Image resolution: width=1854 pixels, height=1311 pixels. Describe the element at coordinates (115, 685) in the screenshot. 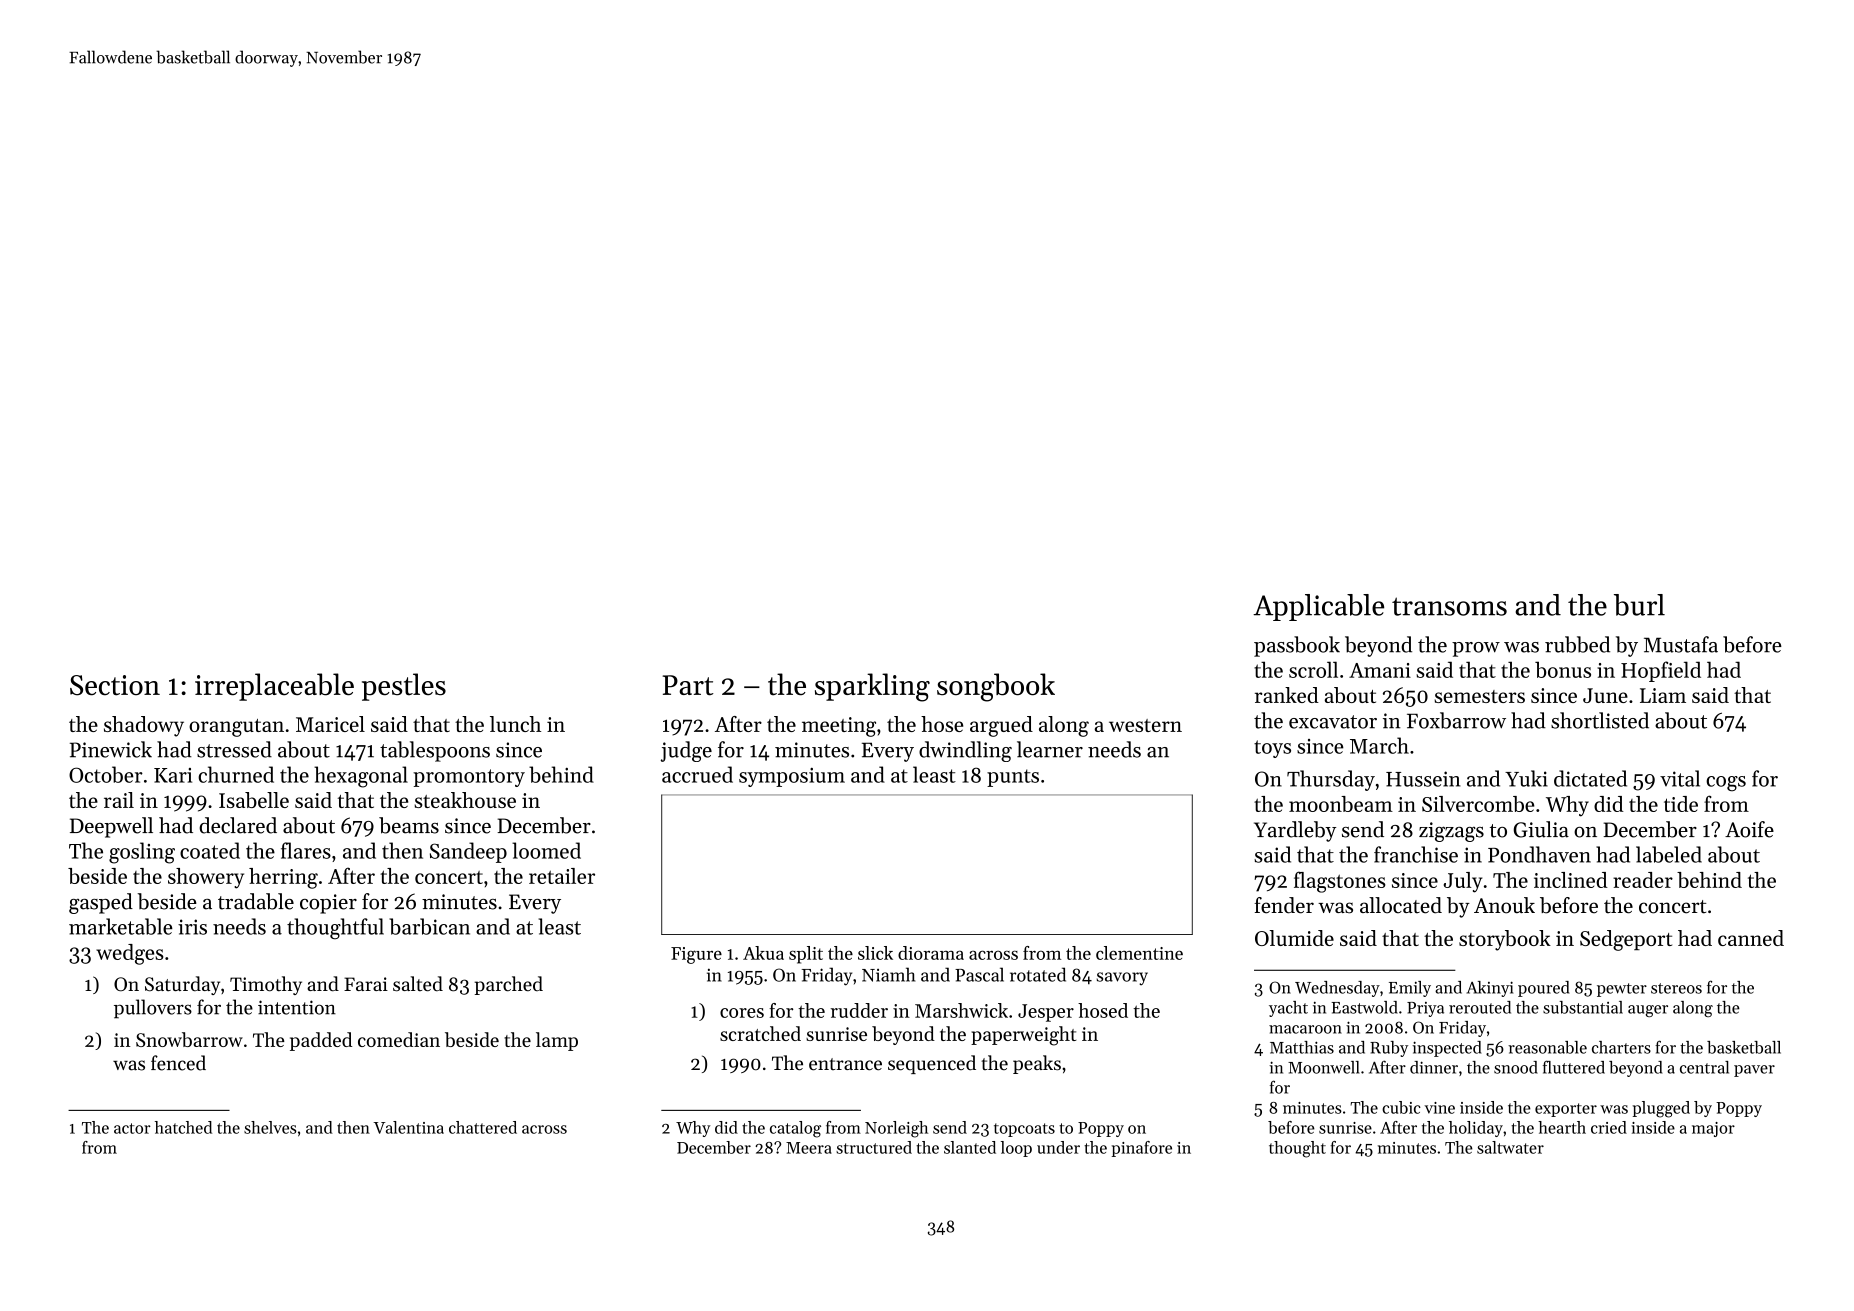

I see `Section` at that location.
